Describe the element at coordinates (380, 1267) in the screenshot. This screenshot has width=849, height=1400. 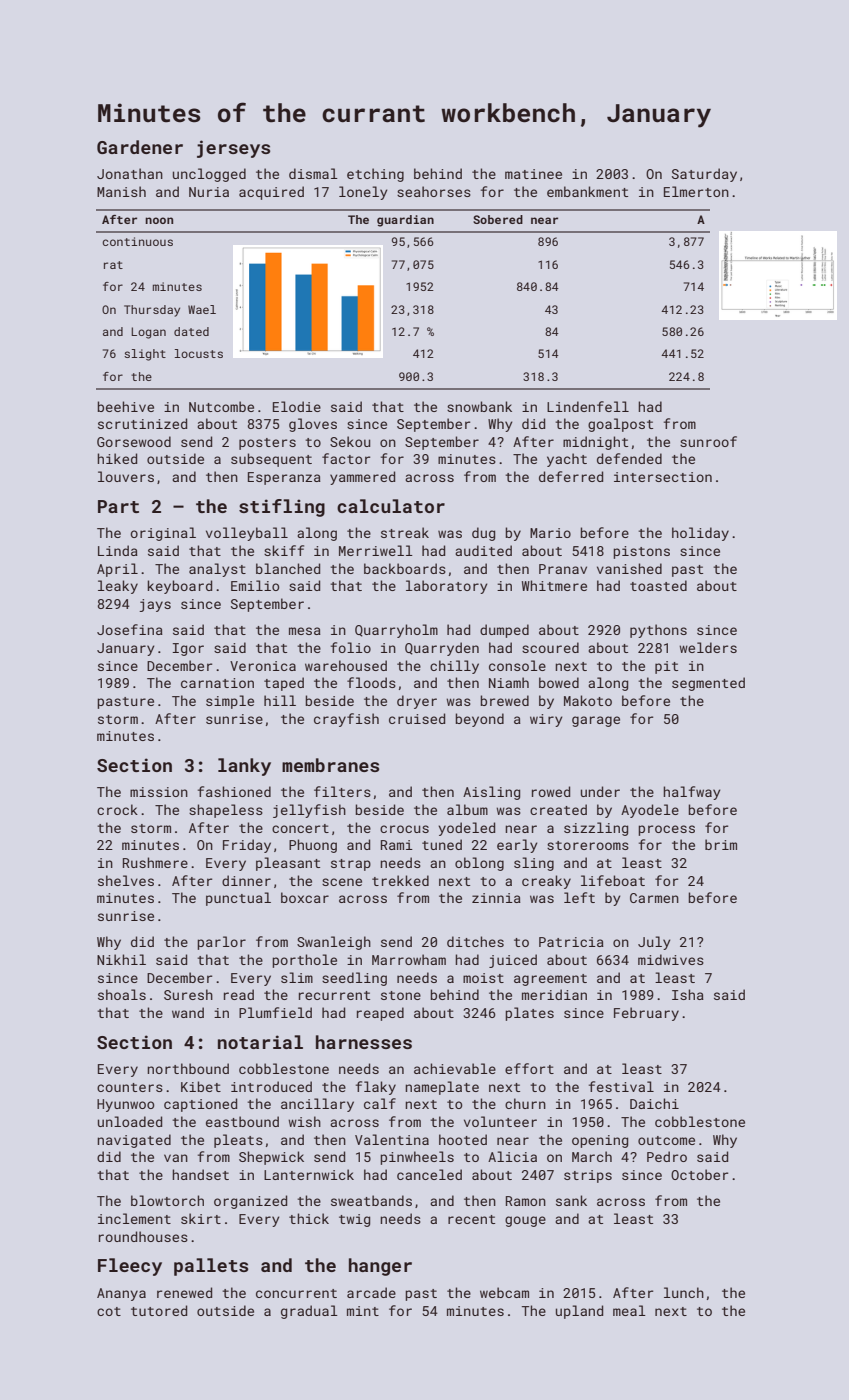
I see `hanger` at that location.
